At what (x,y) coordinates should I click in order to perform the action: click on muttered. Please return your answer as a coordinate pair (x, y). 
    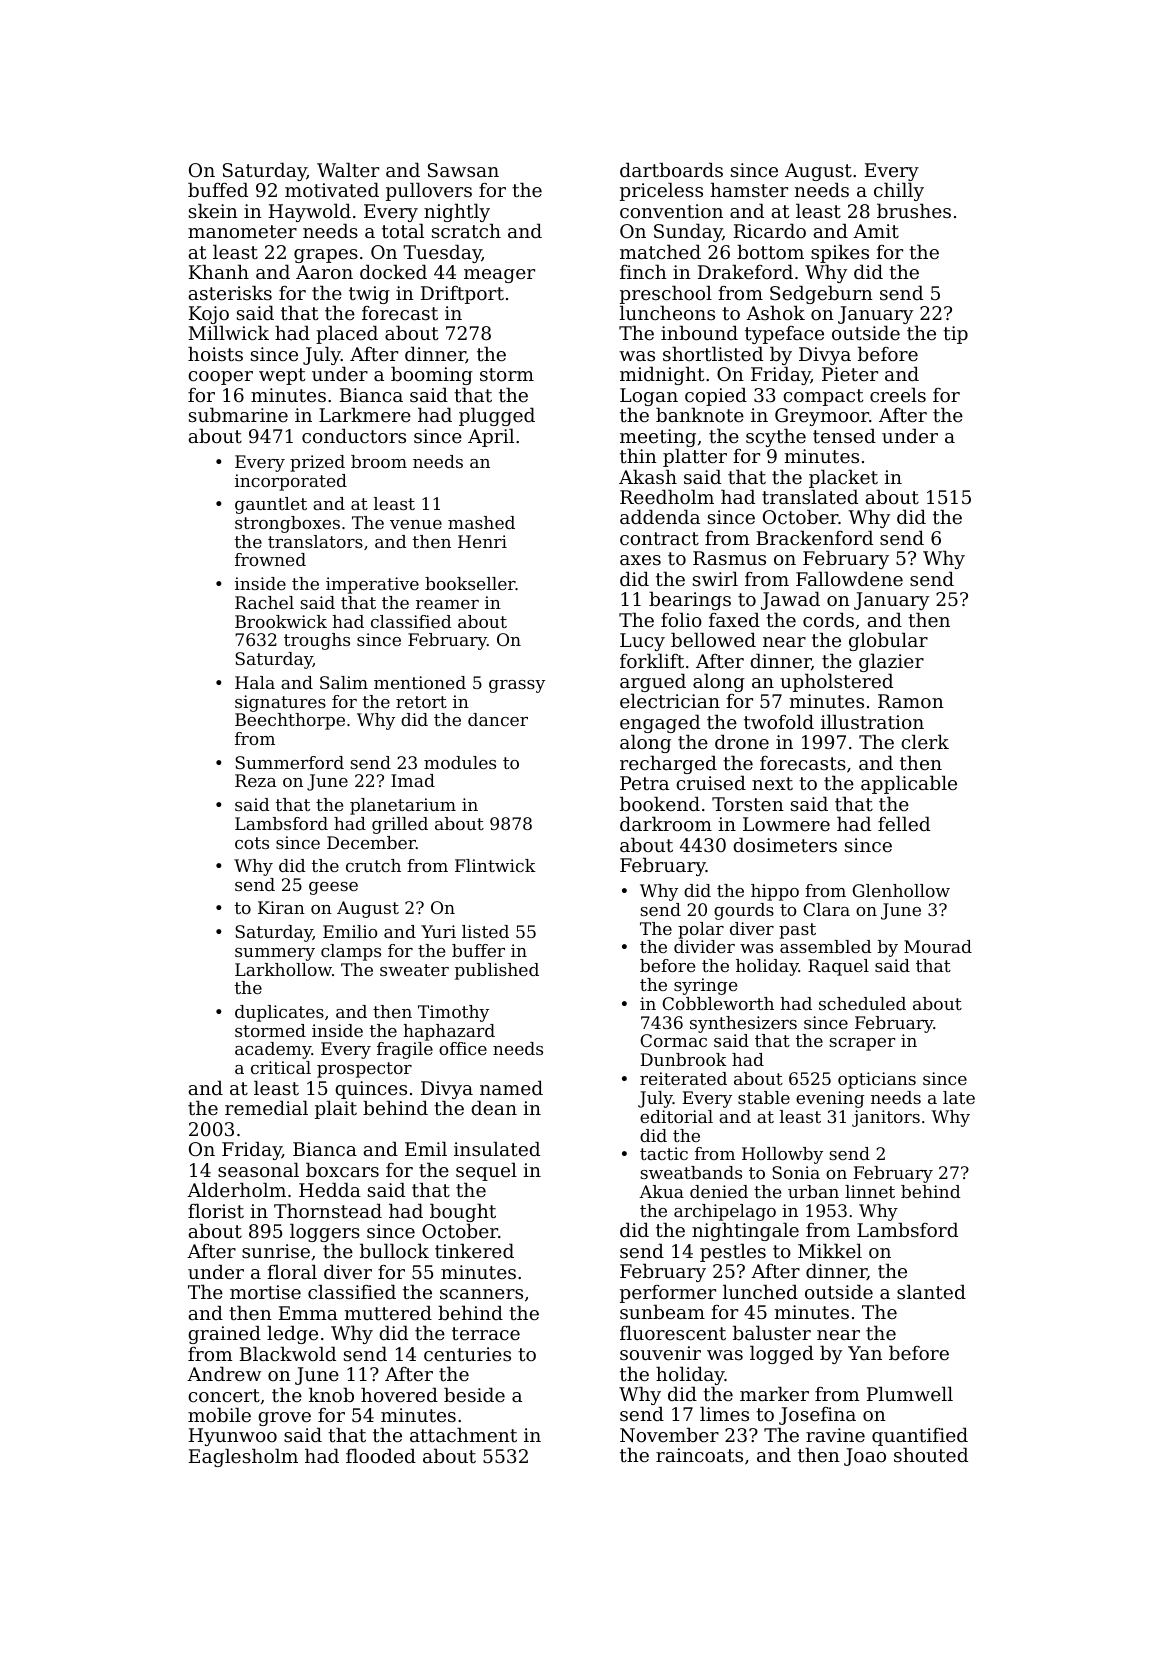
    Looking at the image, I should click on (388, 1312).
